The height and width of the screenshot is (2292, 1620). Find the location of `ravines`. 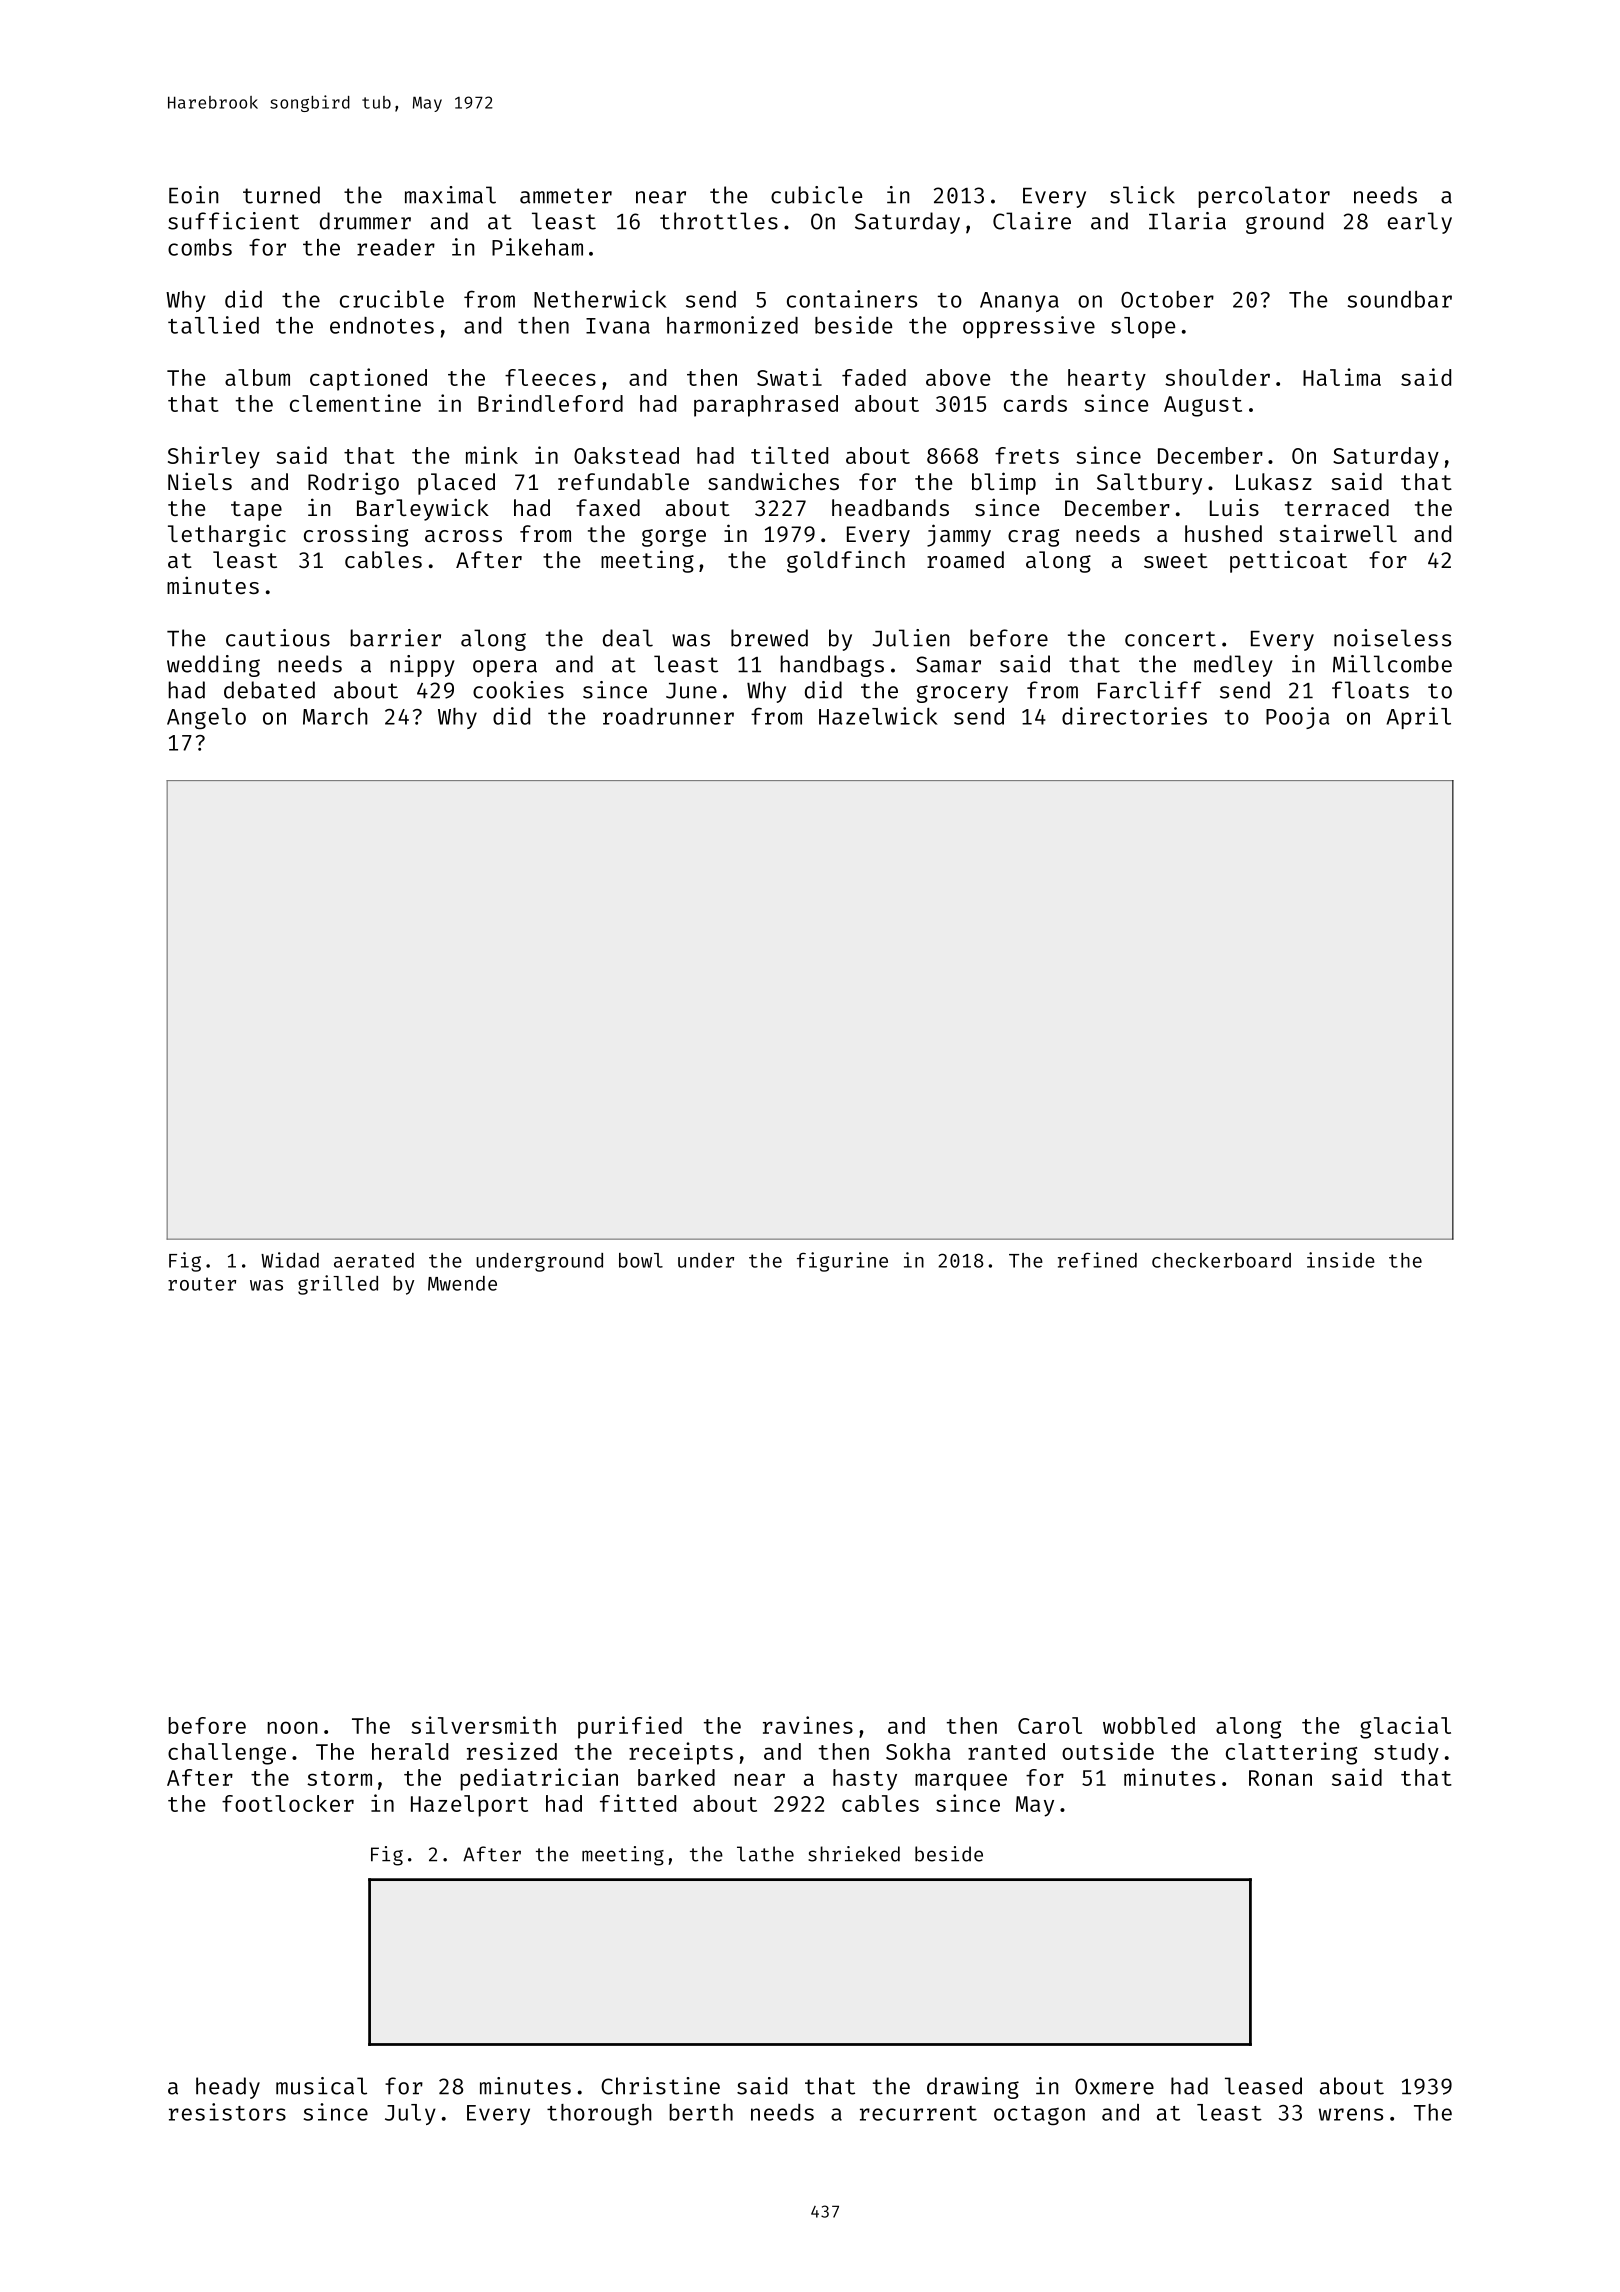

ravines is located at coordinates (808, 1725).
